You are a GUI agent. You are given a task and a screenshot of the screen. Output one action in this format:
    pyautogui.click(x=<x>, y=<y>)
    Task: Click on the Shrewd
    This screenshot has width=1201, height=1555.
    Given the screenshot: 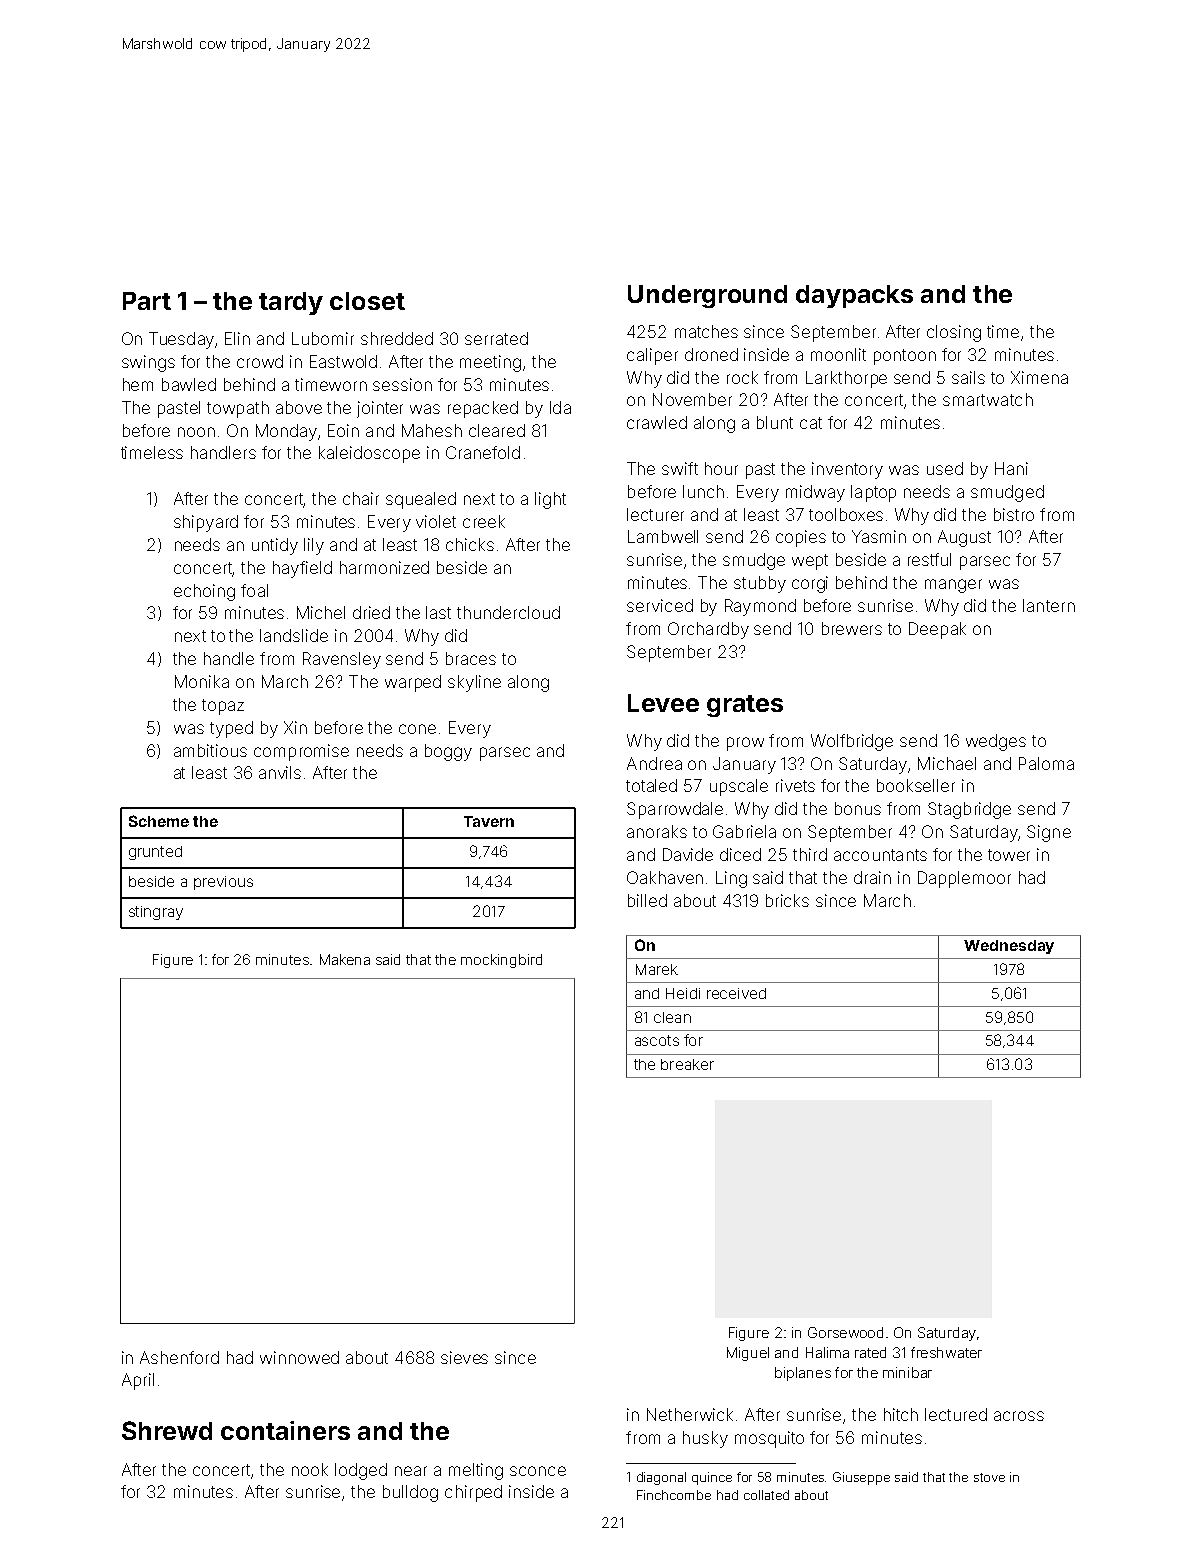 What is the action you would take?
    pyautogui.click(x=167, y=1430)
